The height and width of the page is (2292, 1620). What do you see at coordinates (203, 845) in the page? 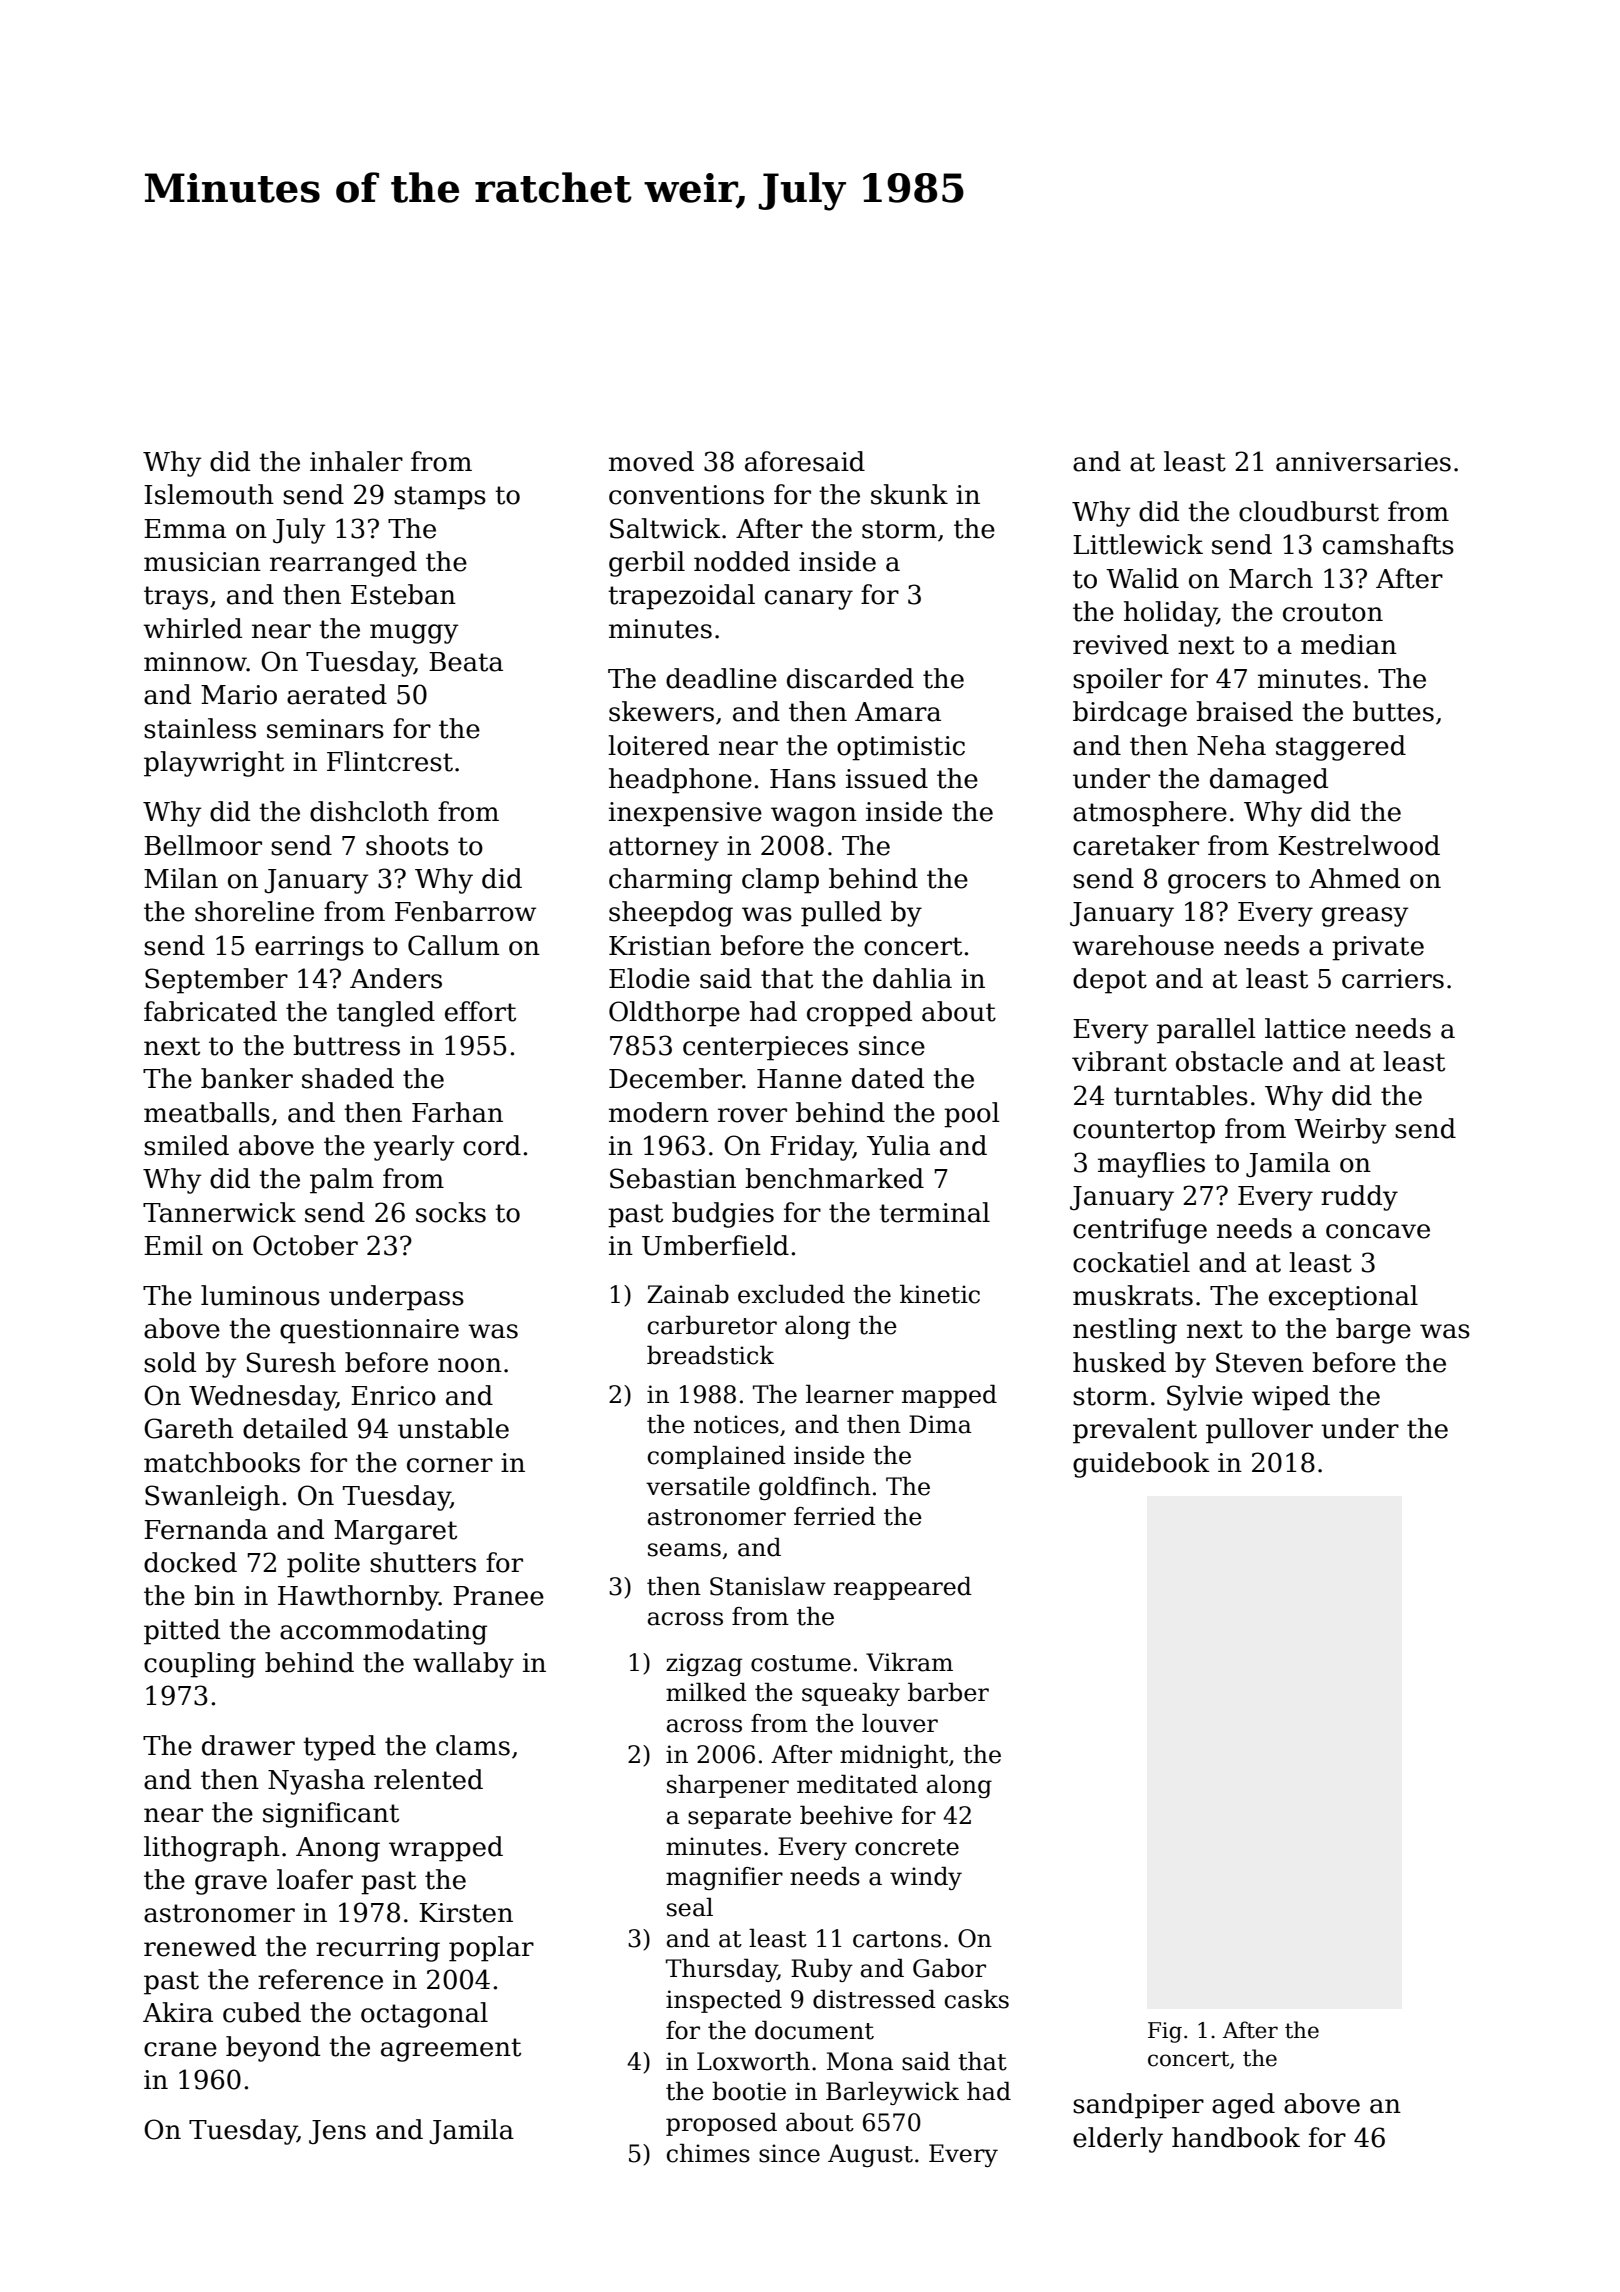
I see `Bellmoor` at bounding box center [203, 845].
